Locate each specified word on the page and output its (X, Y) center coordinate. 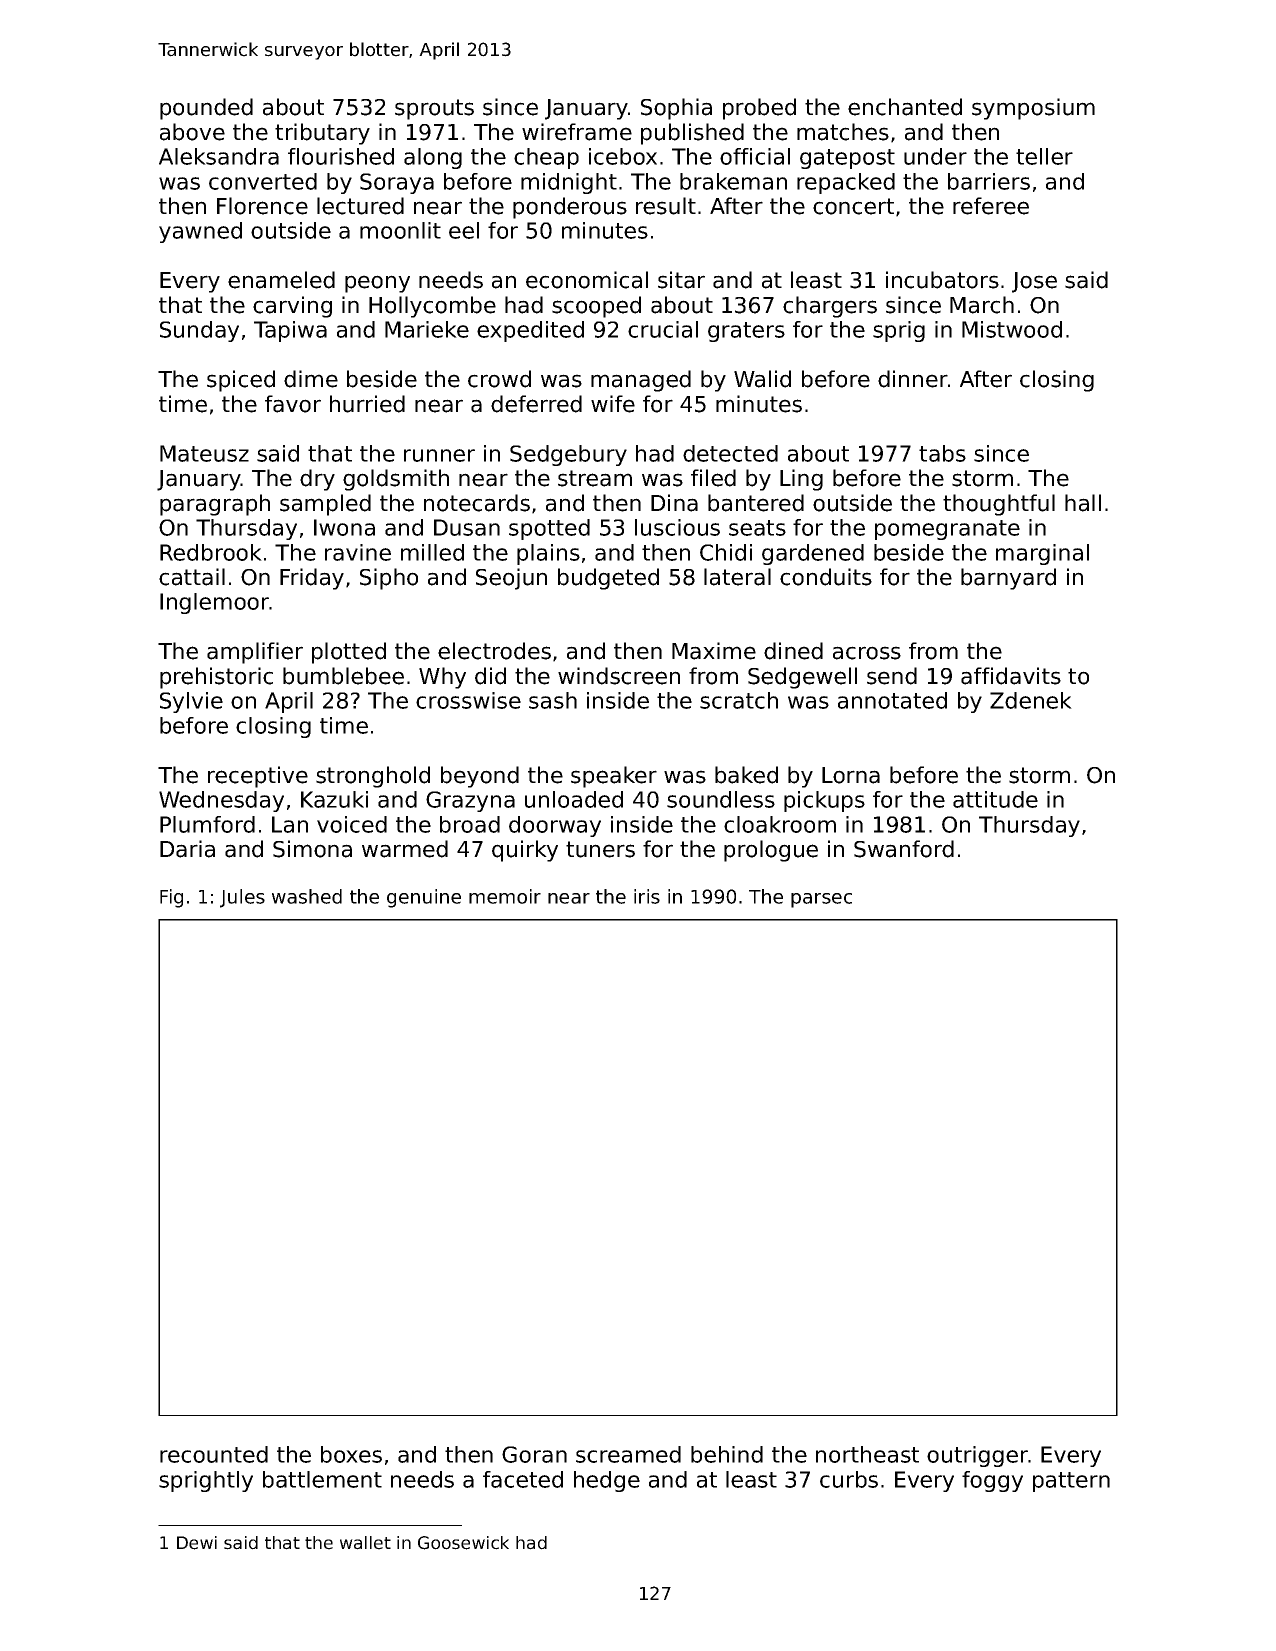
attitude (995, 799)
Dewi (197, 1543)
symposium (1033, 109)
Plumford (207, 824)
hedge (607, 1481)
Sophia (676, 109)
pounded (206, 109)
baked (746, 775)
